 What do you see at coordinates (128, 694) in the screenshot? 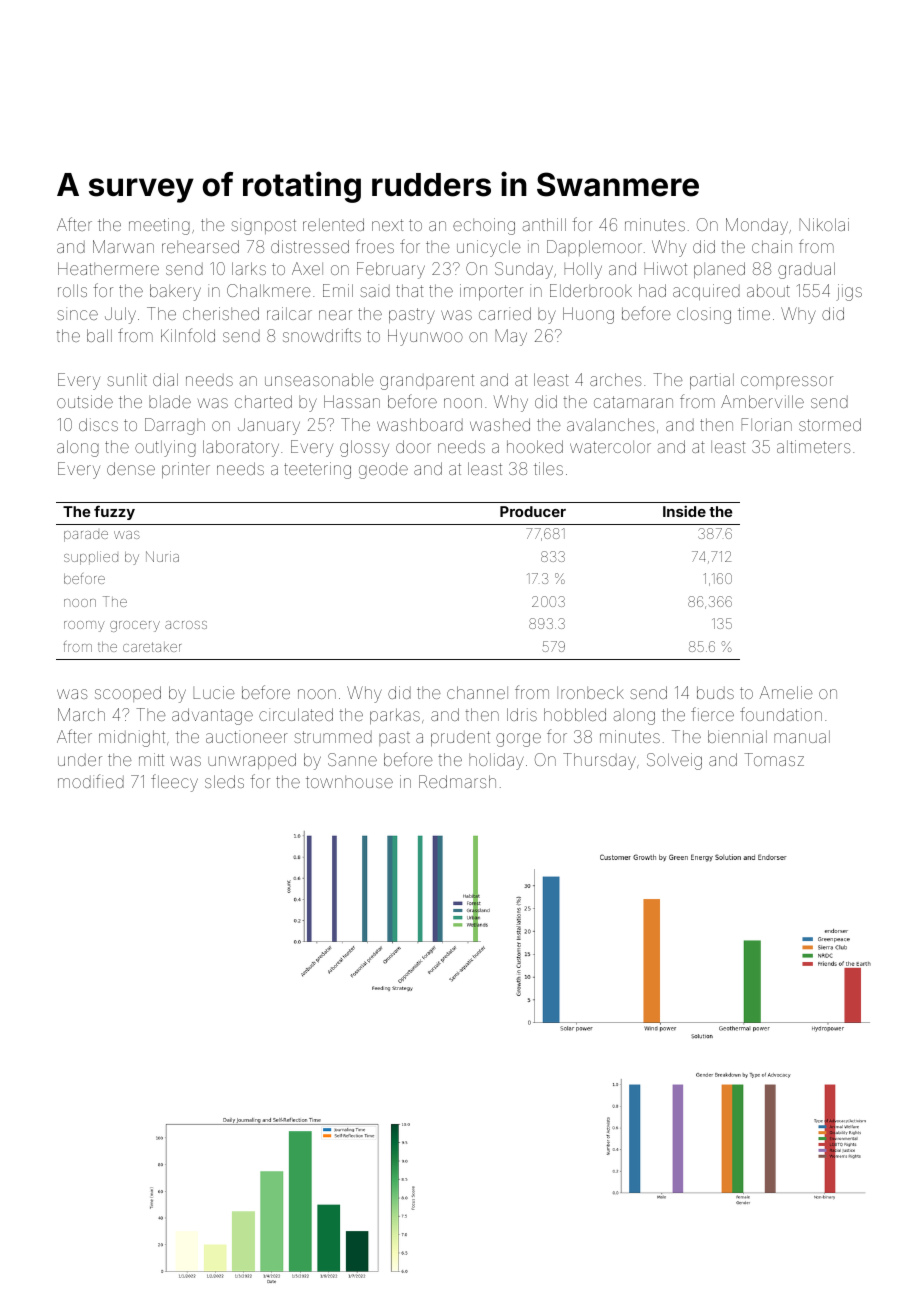
I see `scooped` at bounding box center [128, 694].
